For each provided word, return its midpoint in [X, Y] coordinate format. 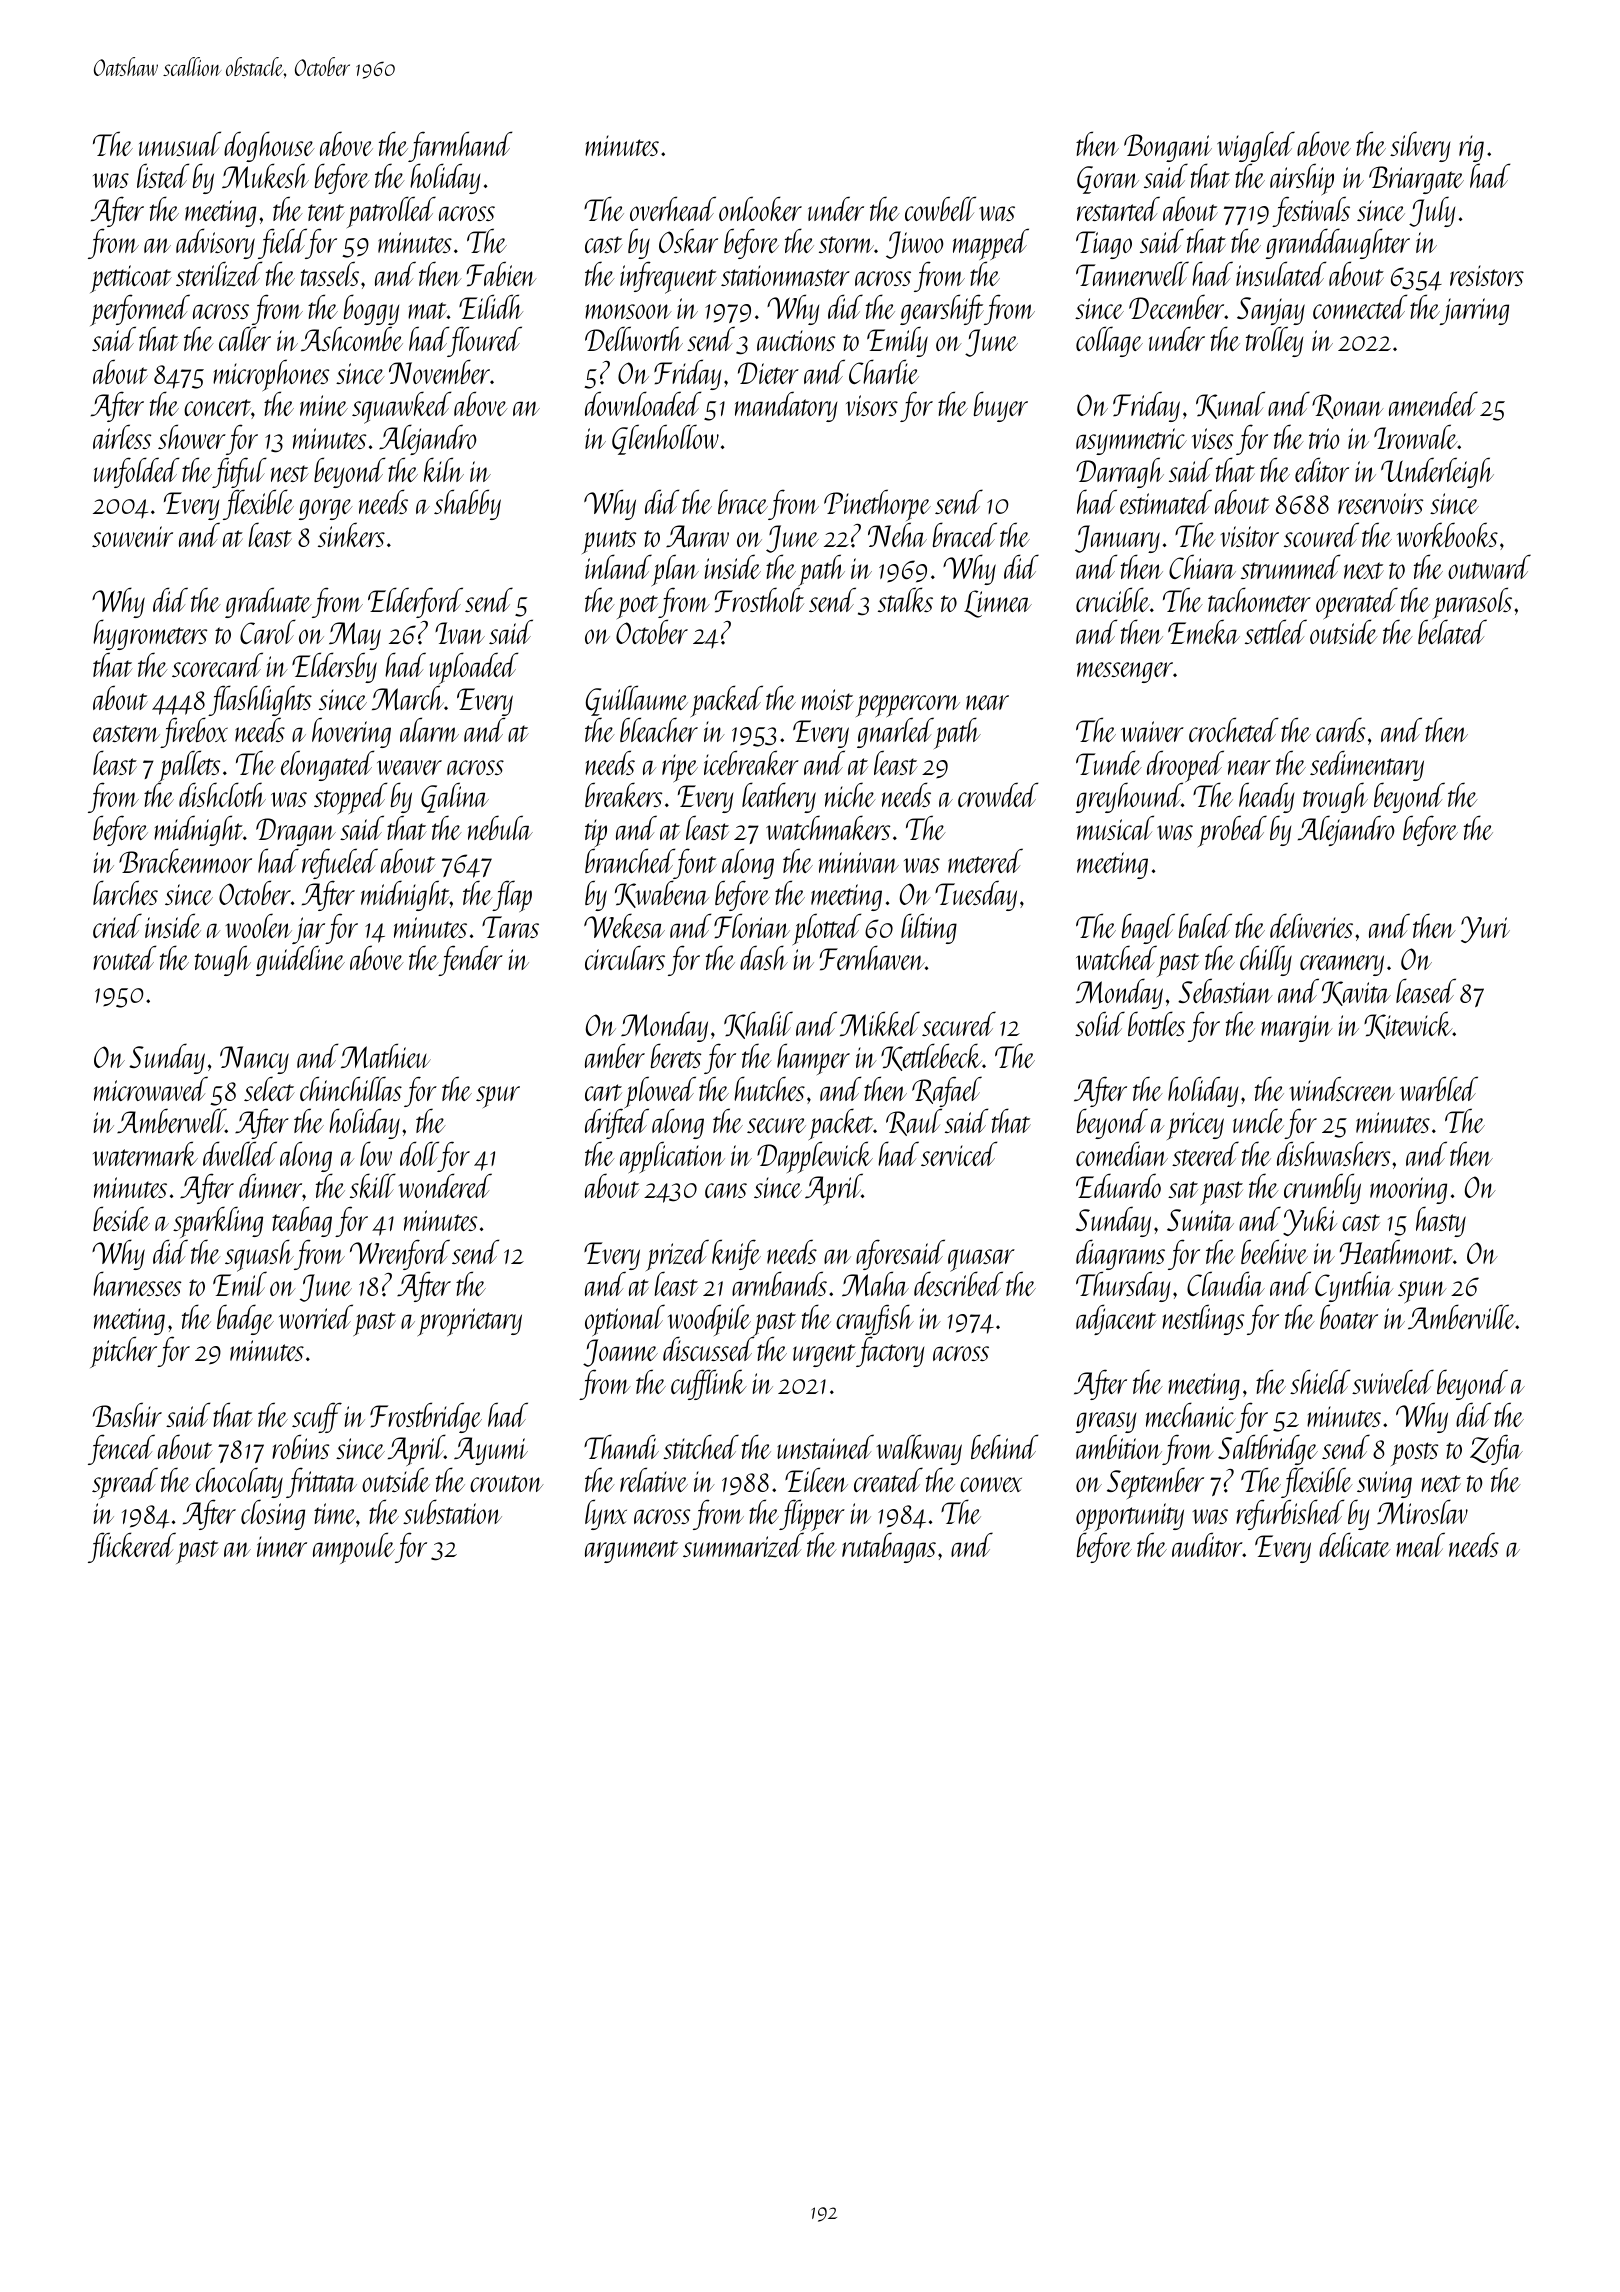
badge [245, 1319]
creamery [1342, 965]
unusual [180, 143]
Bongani [1168, 148]
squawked [401, 408]
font [695, 863]
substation [452, 1511]
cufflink [709, 1384]
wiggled [1256, 146]
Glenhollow [665, 439]
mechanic [1191, 1414]
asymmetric [1131, 441]
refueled [340, 863]
